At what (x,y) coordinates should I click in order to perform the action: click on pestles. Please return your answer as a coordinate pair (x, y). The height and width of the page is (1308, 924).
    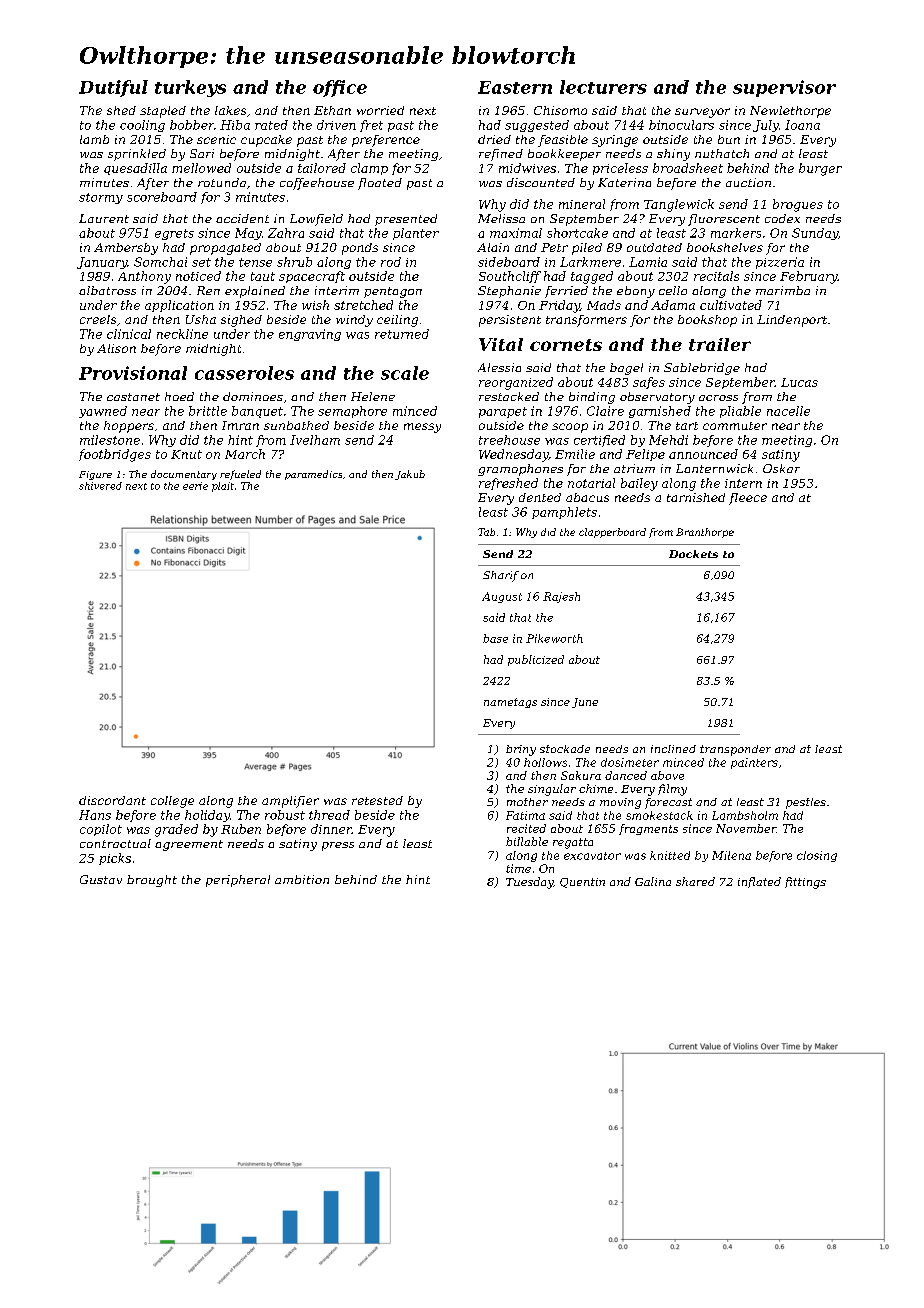
    Looking at the image, I should click on (806, 803).
